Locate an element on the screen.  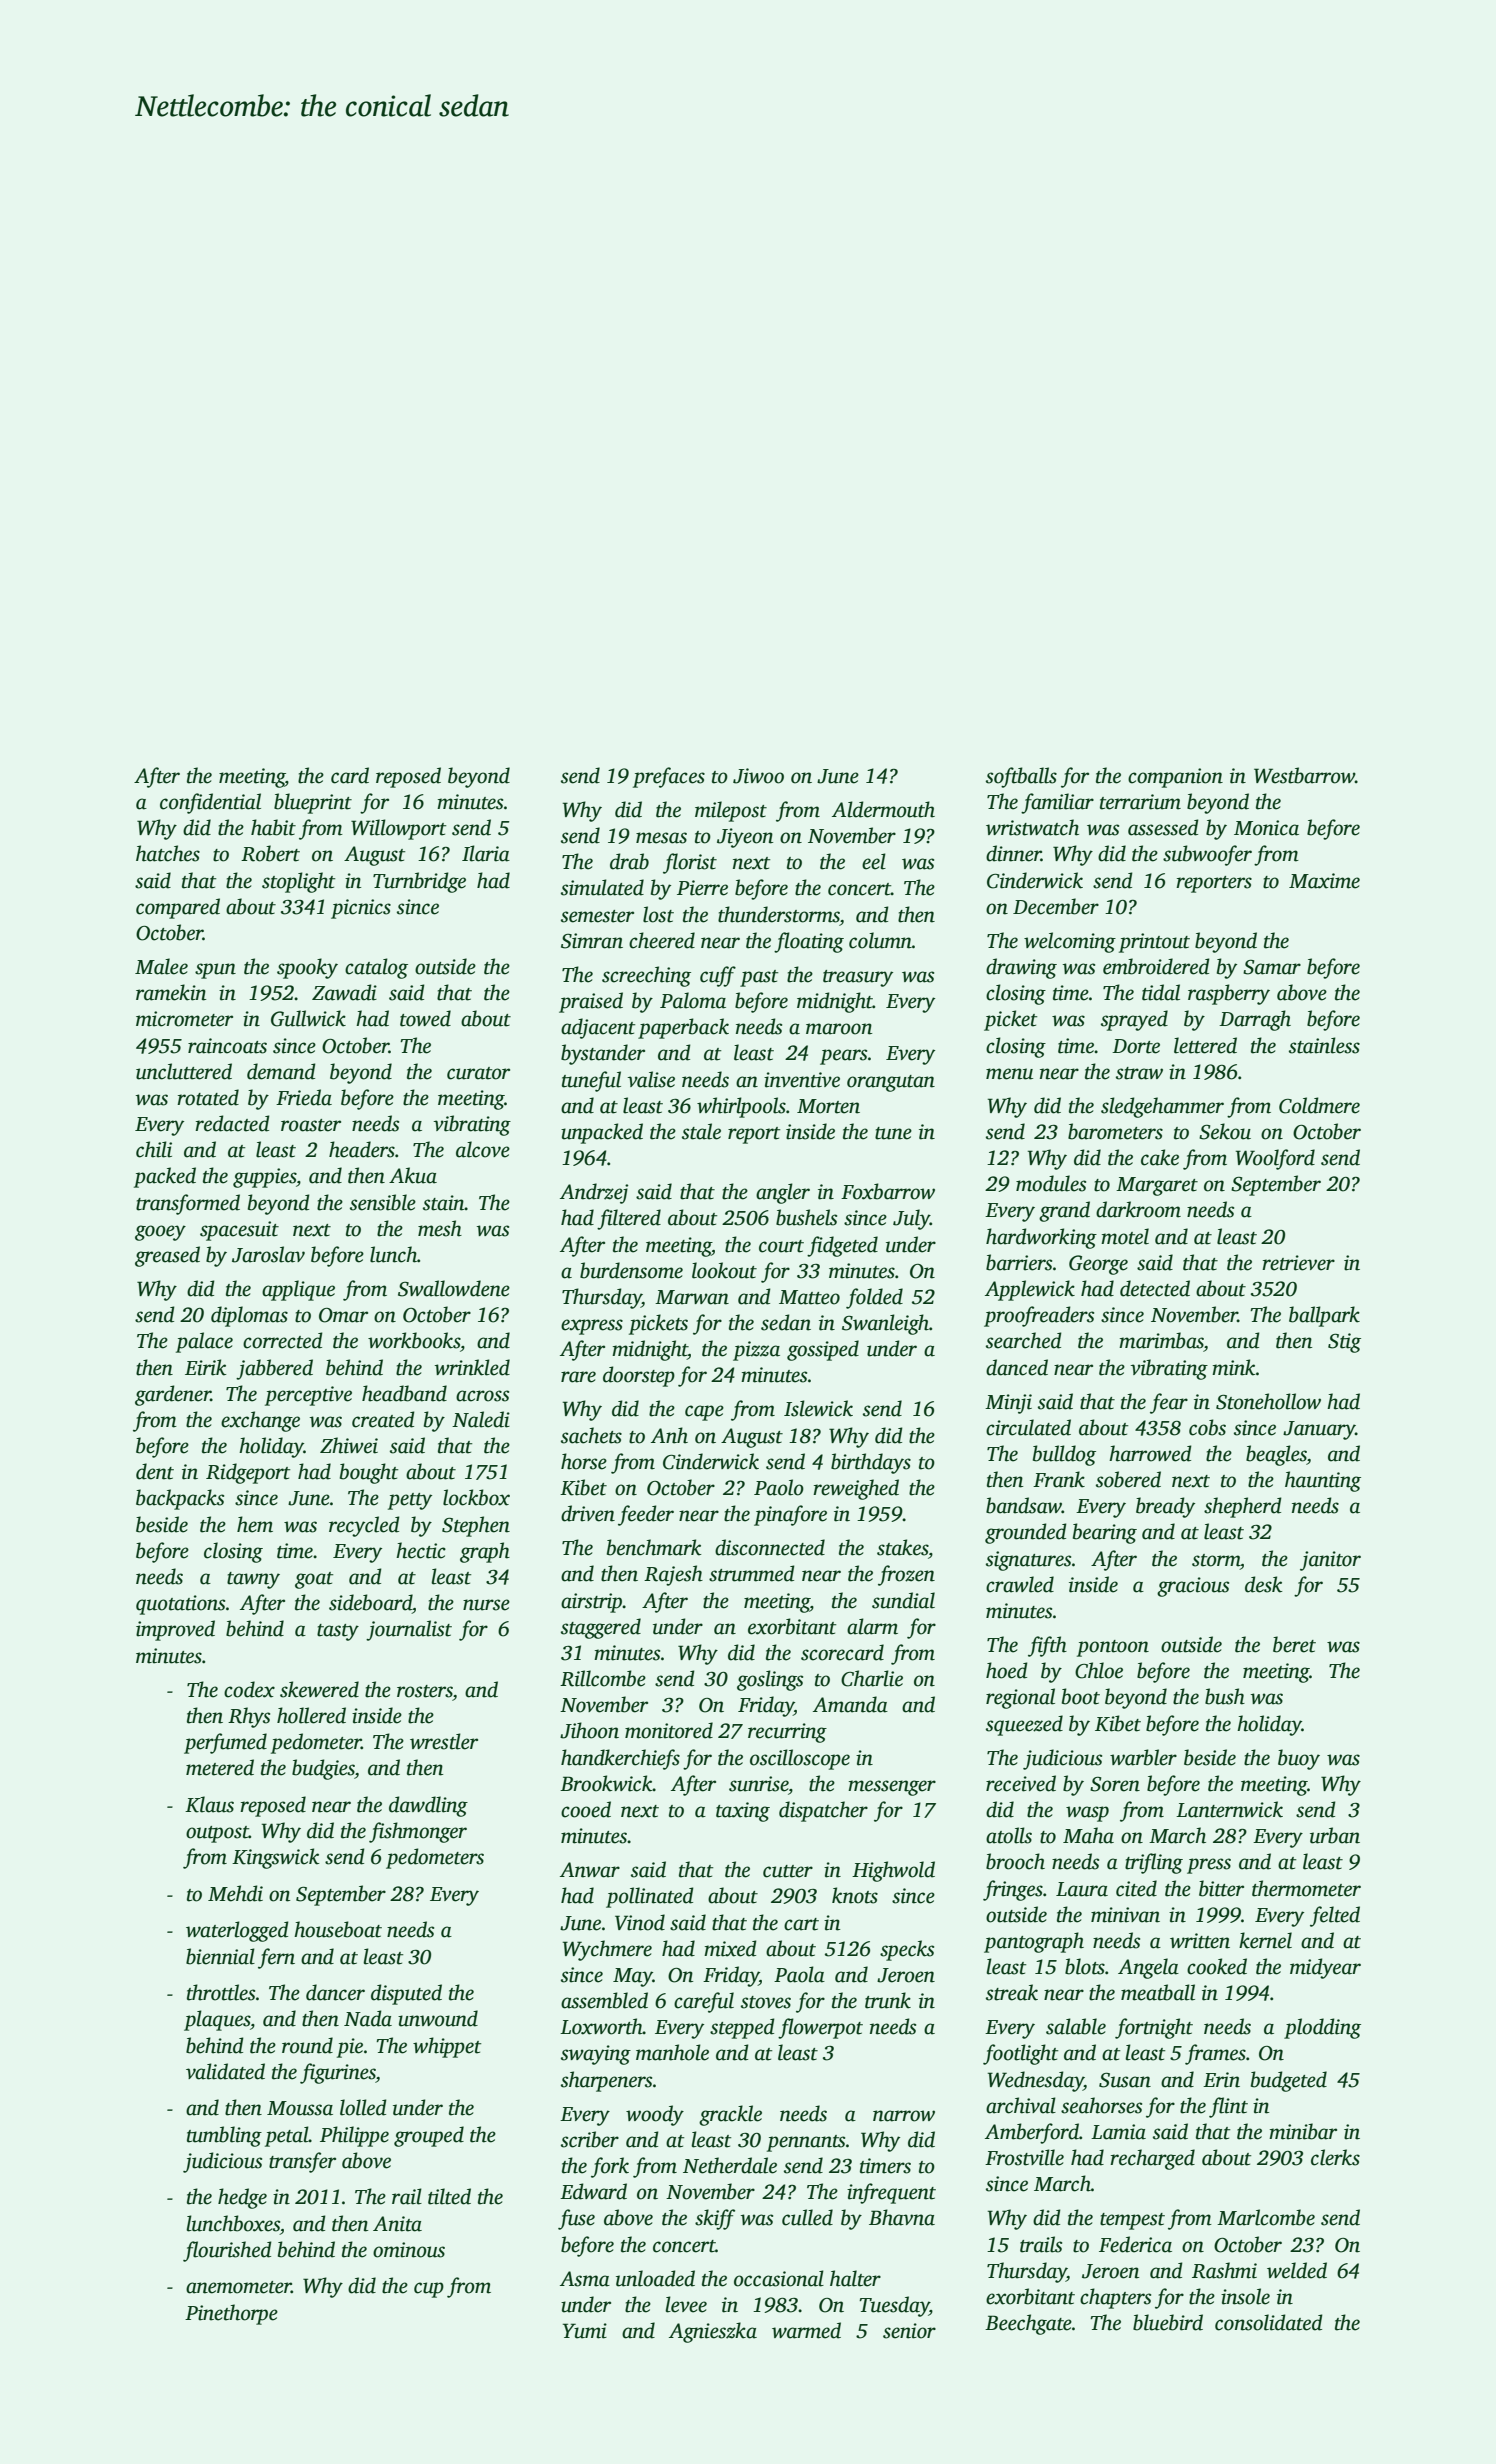
Swallowdene is located at coordinates (454, 1288).
